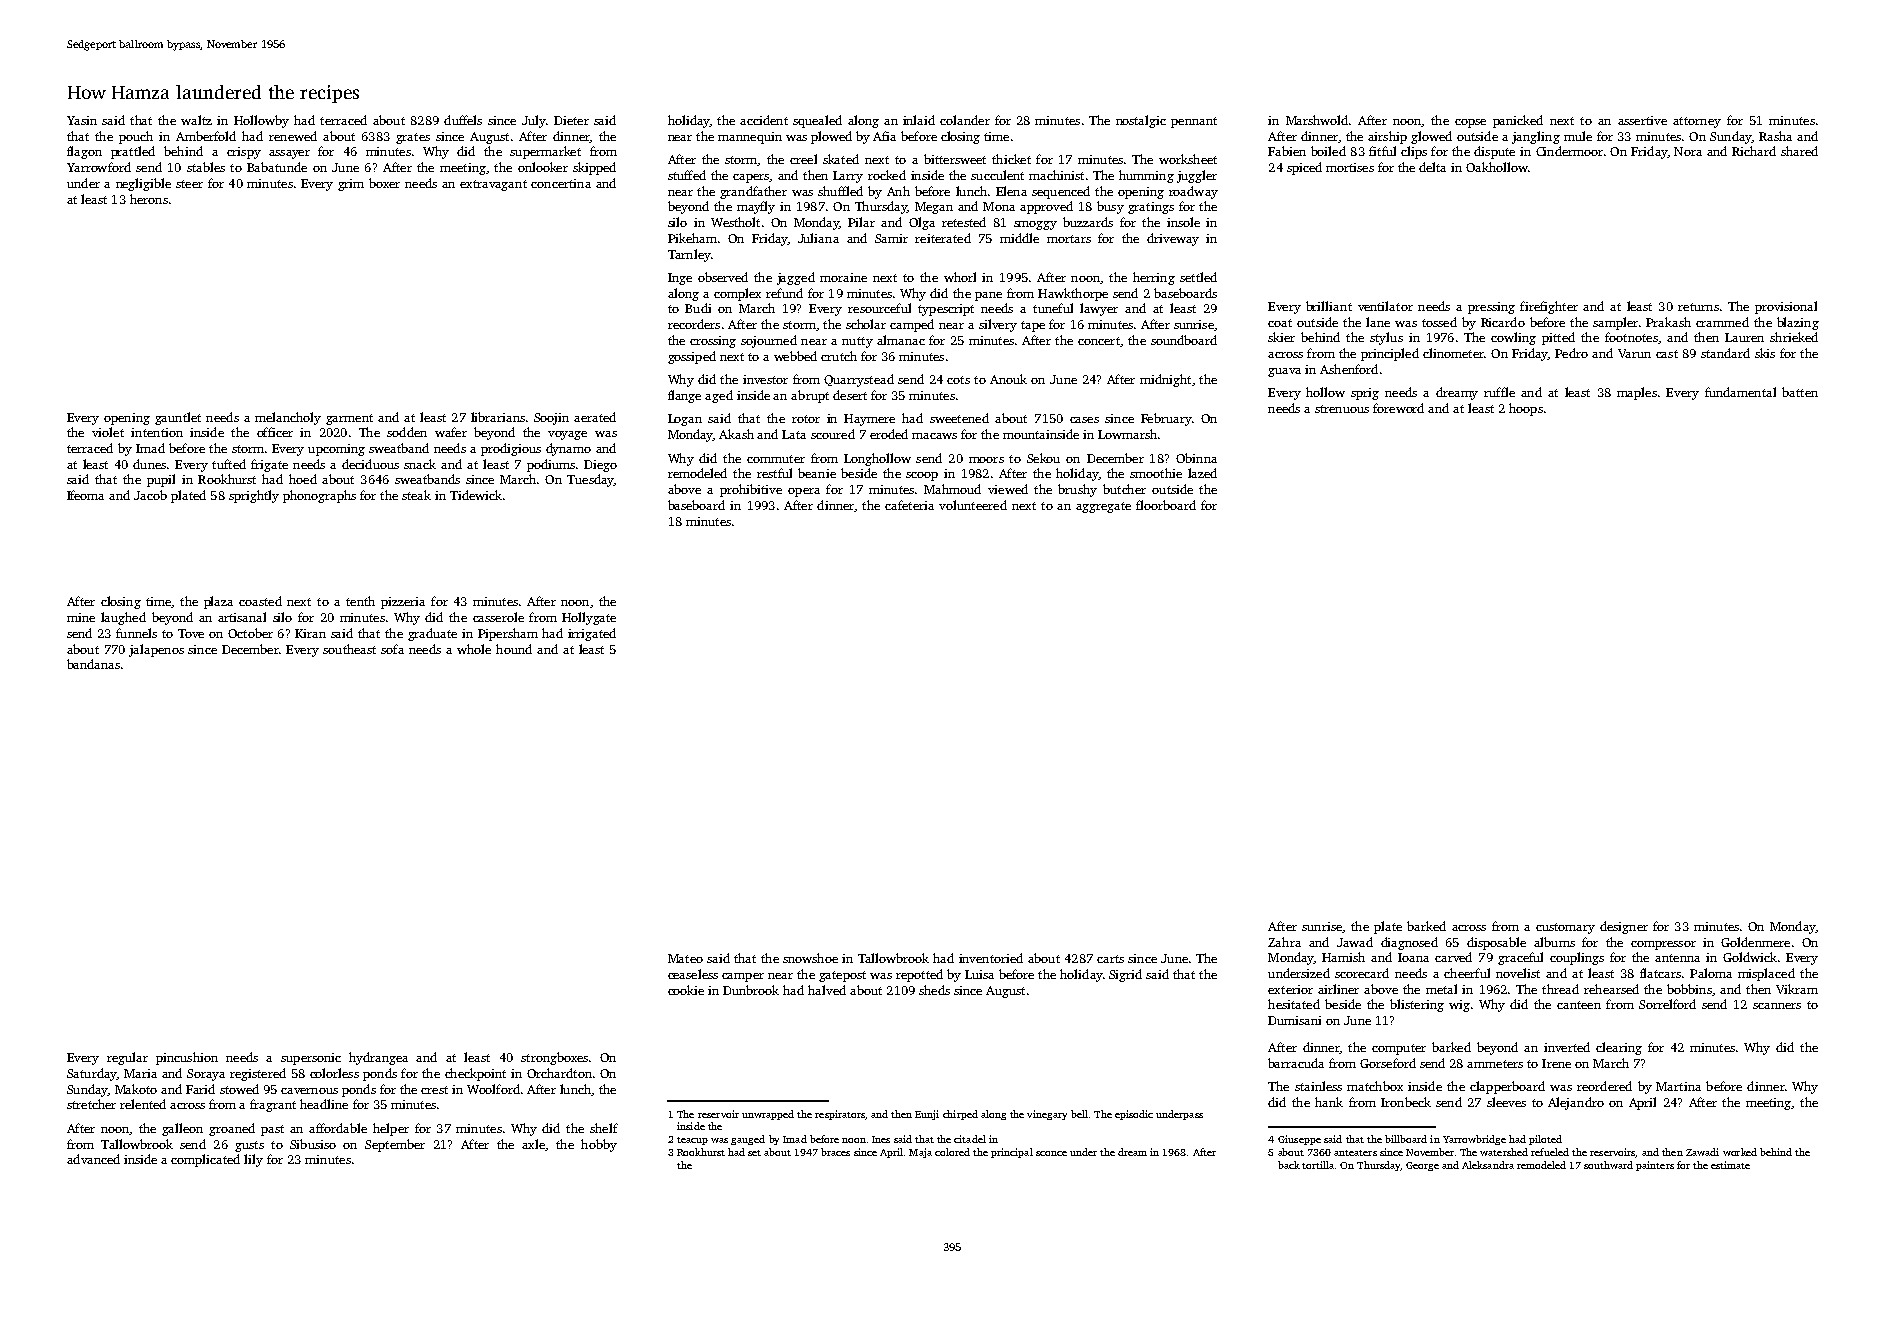 The width and height of the image is (1885, 1333). What do you see at coordinates (1697, 122) in the image?
I see `attorney` at bounding box center [1697, 122].
